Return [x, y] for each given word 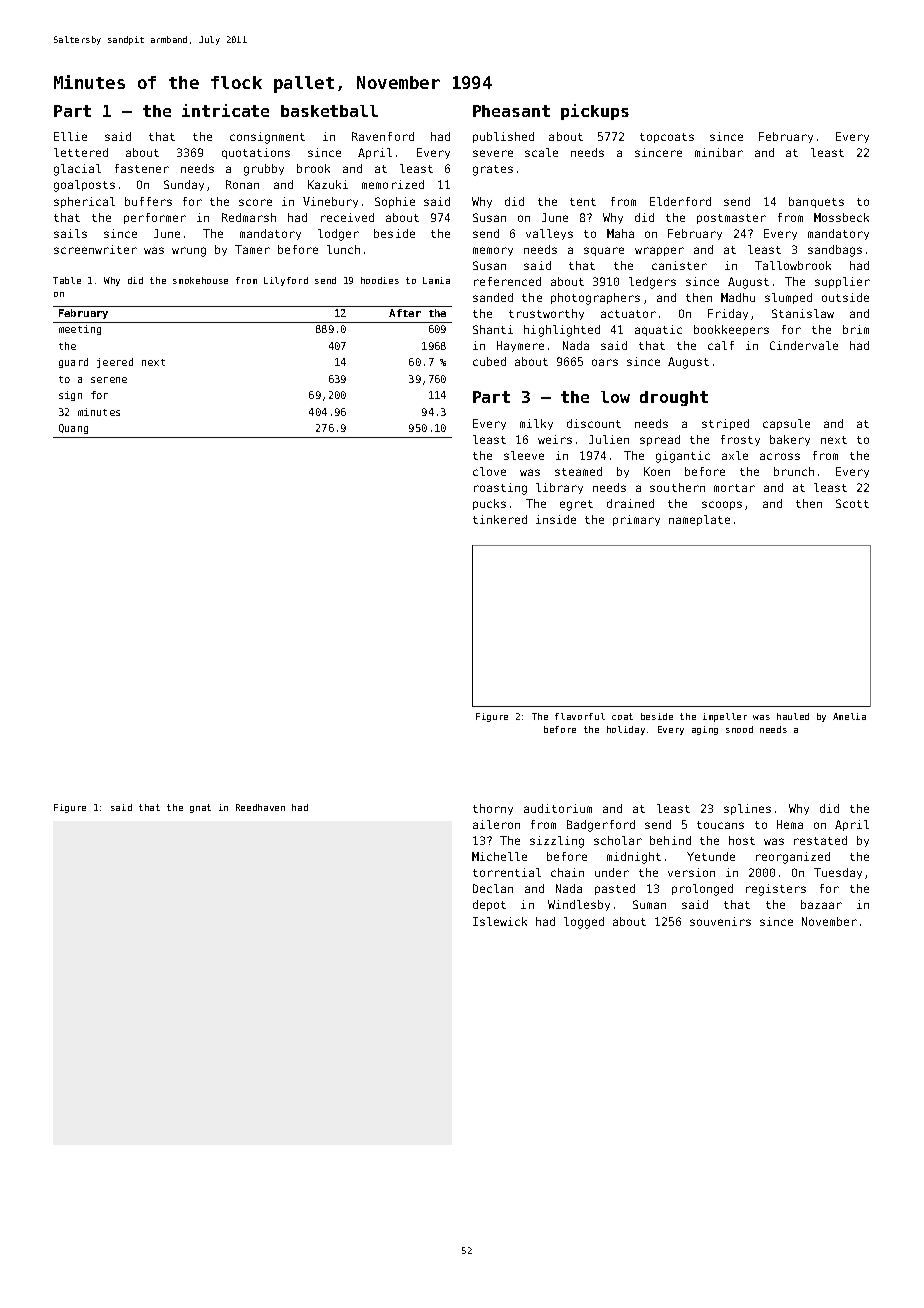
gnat [200, 808]
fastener [142, 168]
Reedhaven [260, 807]
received [347, 217]
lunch [343, 249]
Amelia [849, 716]
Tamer [252, 249]
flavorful [580, 716]
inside [556, 519]
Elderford [680, 201]
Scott [852, 503]
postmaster [731, 219]
